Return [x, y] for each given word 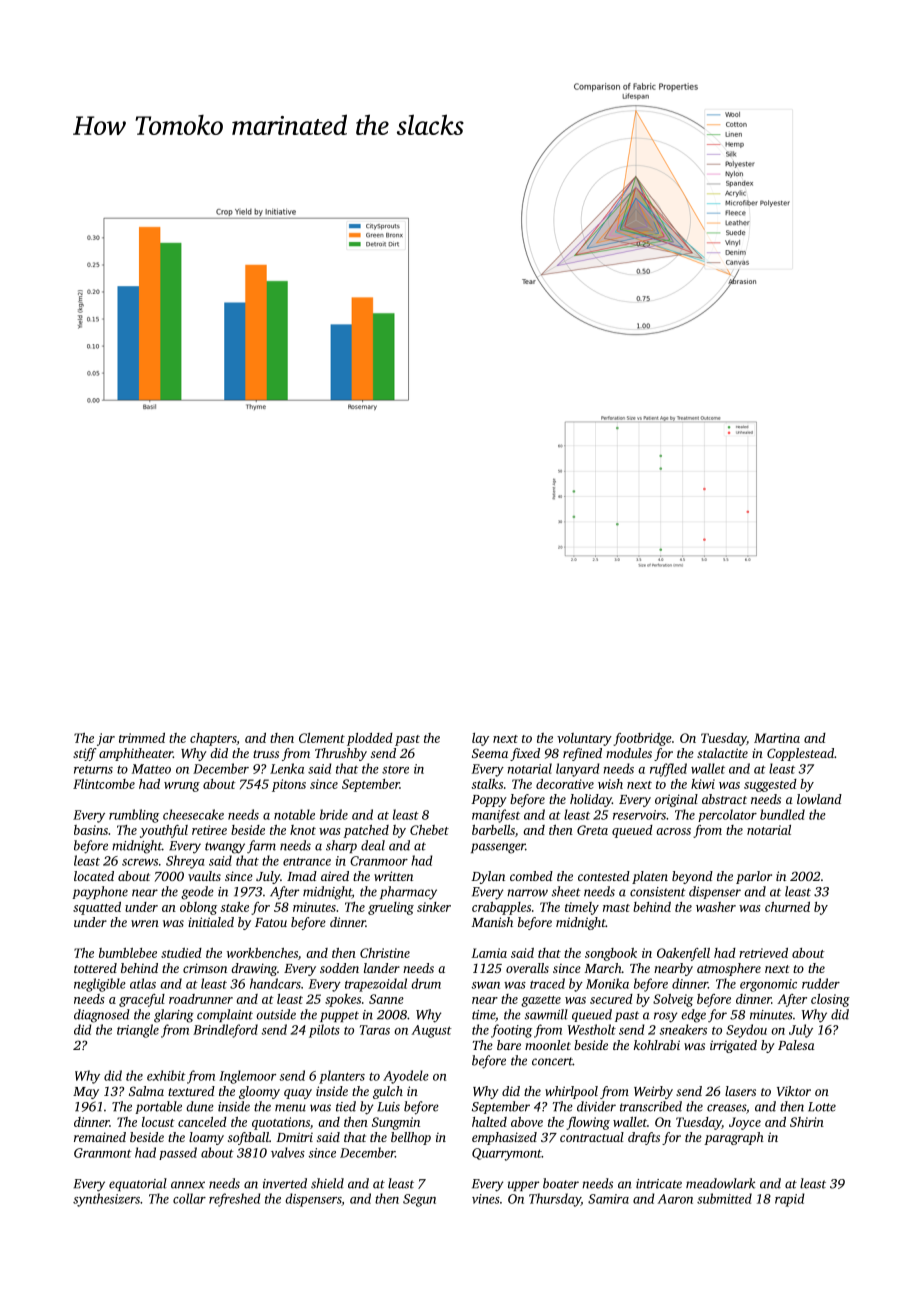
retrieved [763, 953]
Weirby [653, 1092]
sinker [434, 907]
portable [158, 1107]
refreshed [235, 1200]
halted [489, 1122]
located [94, 876]
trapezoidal [376, 985]
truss [266, 754]
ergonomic [768, 985]
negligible [100, 985]
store [395, 769]
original [676, 800]
